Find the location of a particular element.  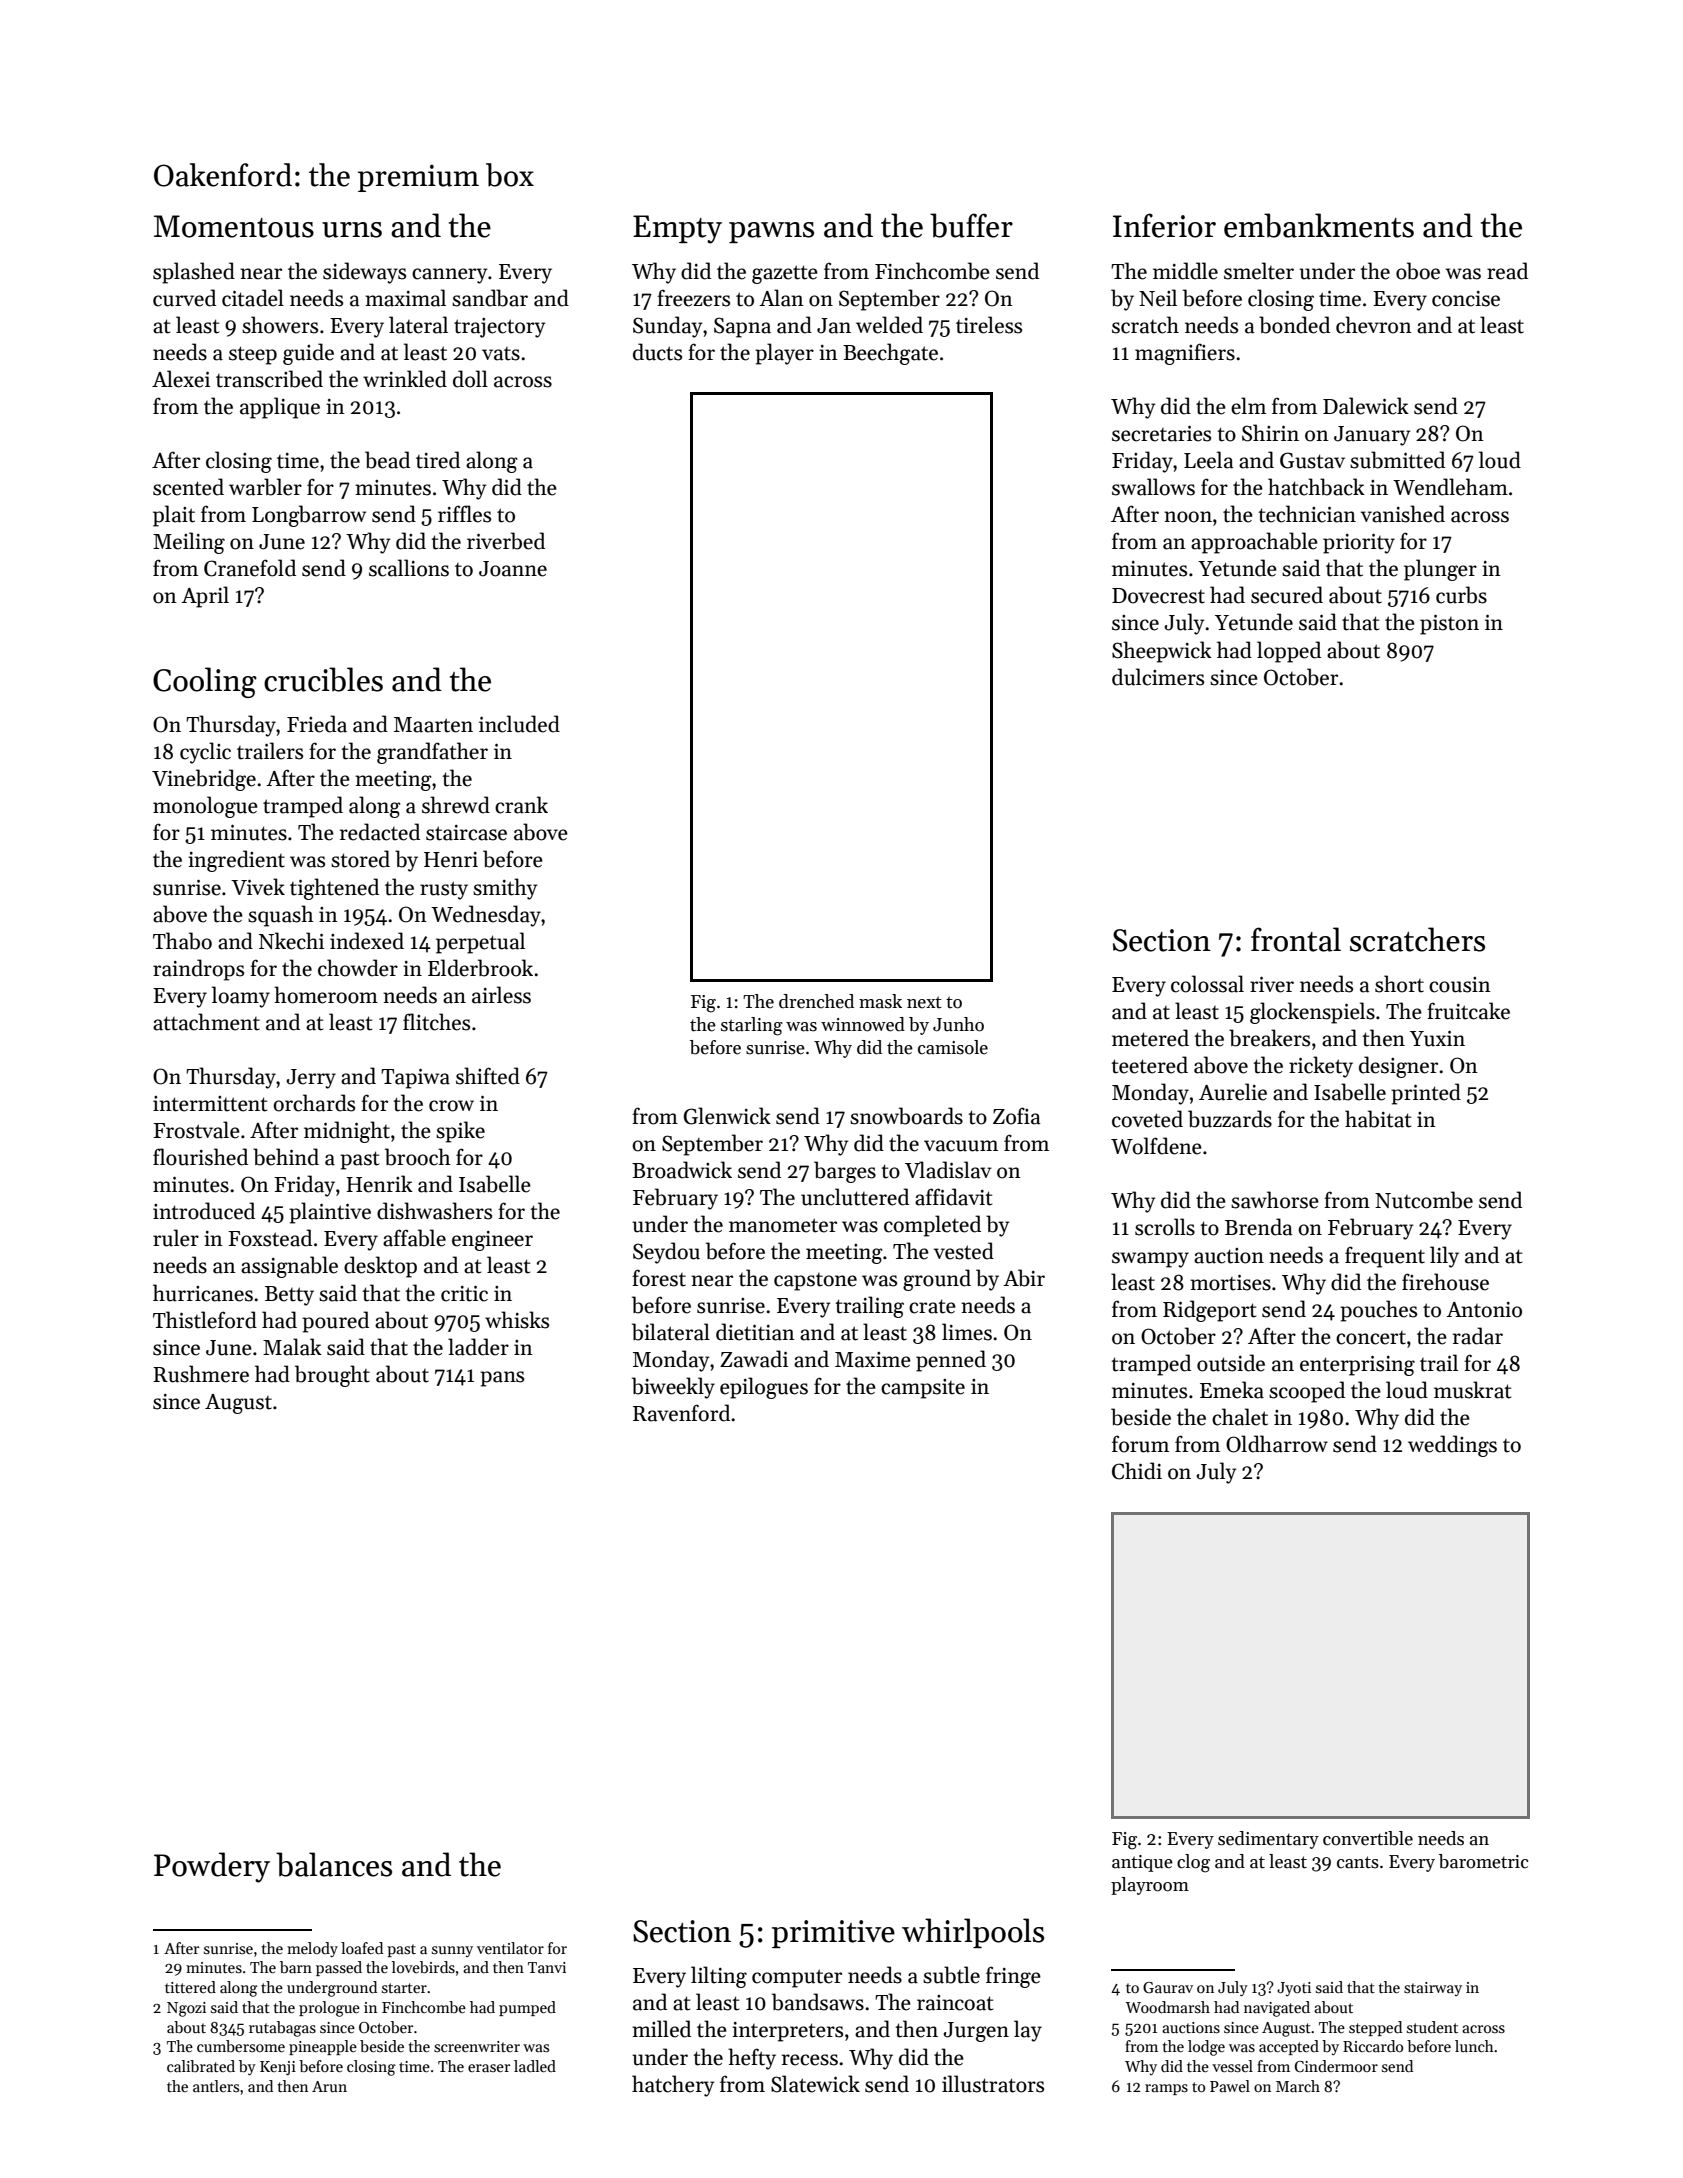

Wolfdene is located at coordinates (1156, 1146).
